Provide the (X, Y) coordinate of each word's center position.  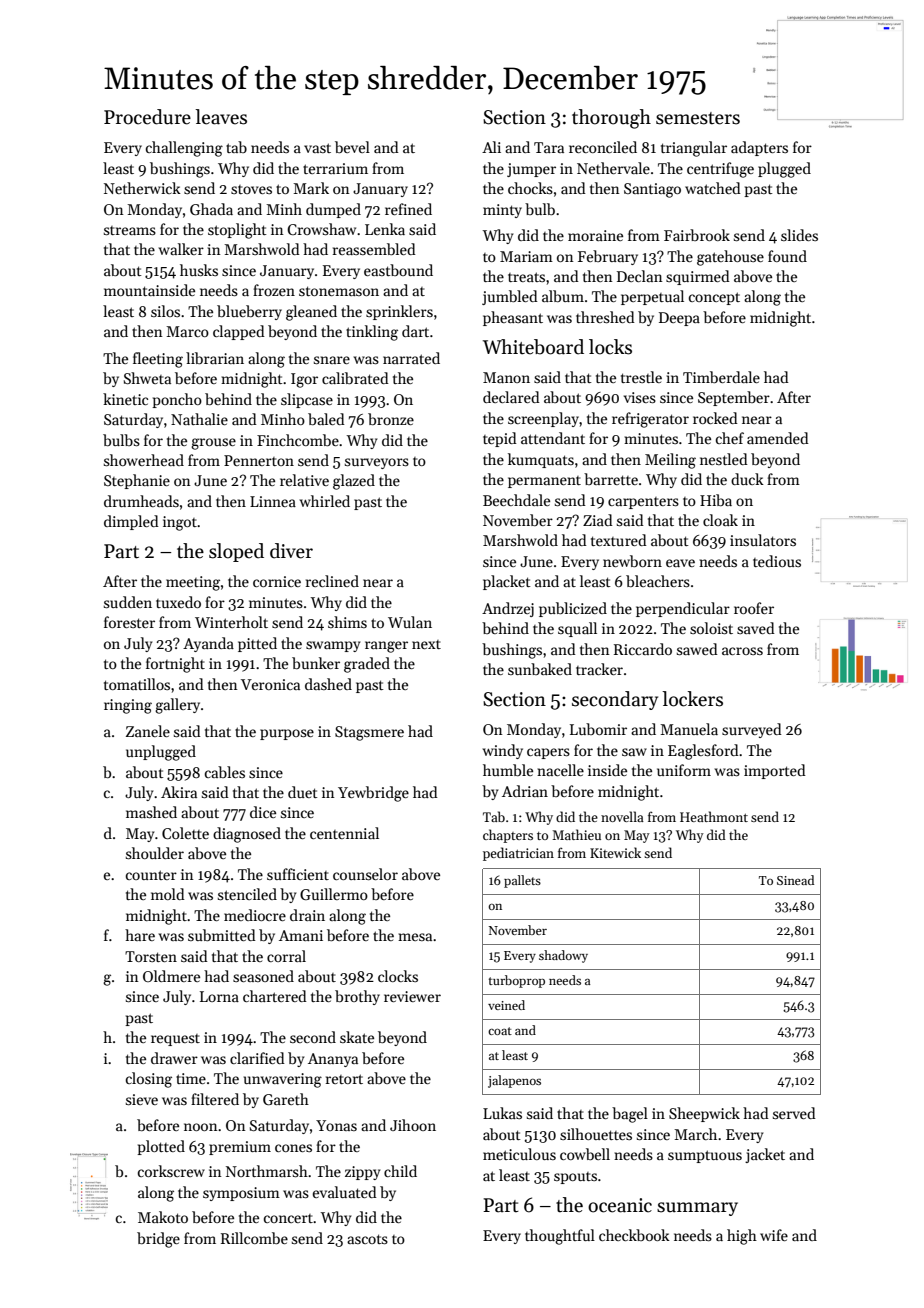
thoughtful (560, 1237)
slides (799, 235)
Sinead (795, 880)
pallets (522, 881)
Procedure (147, 117)
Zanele (148, 731)
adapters (759, 148)
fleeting (158, 360)
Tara (549, 147)
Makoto (163, 1217)
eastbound (398, 270)
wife (774, 1235)
